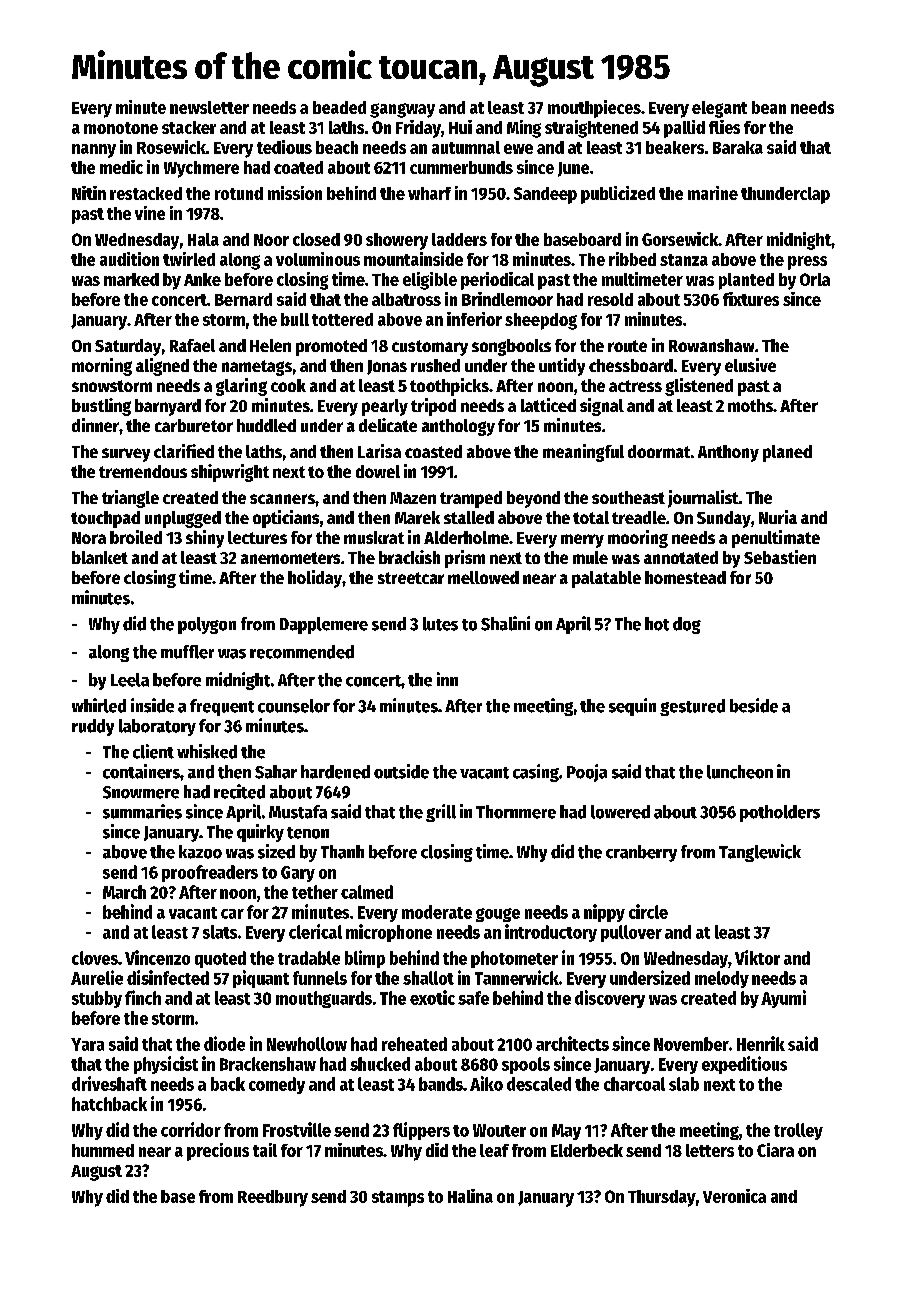  I want to click on potholders, so click(780, 813).
